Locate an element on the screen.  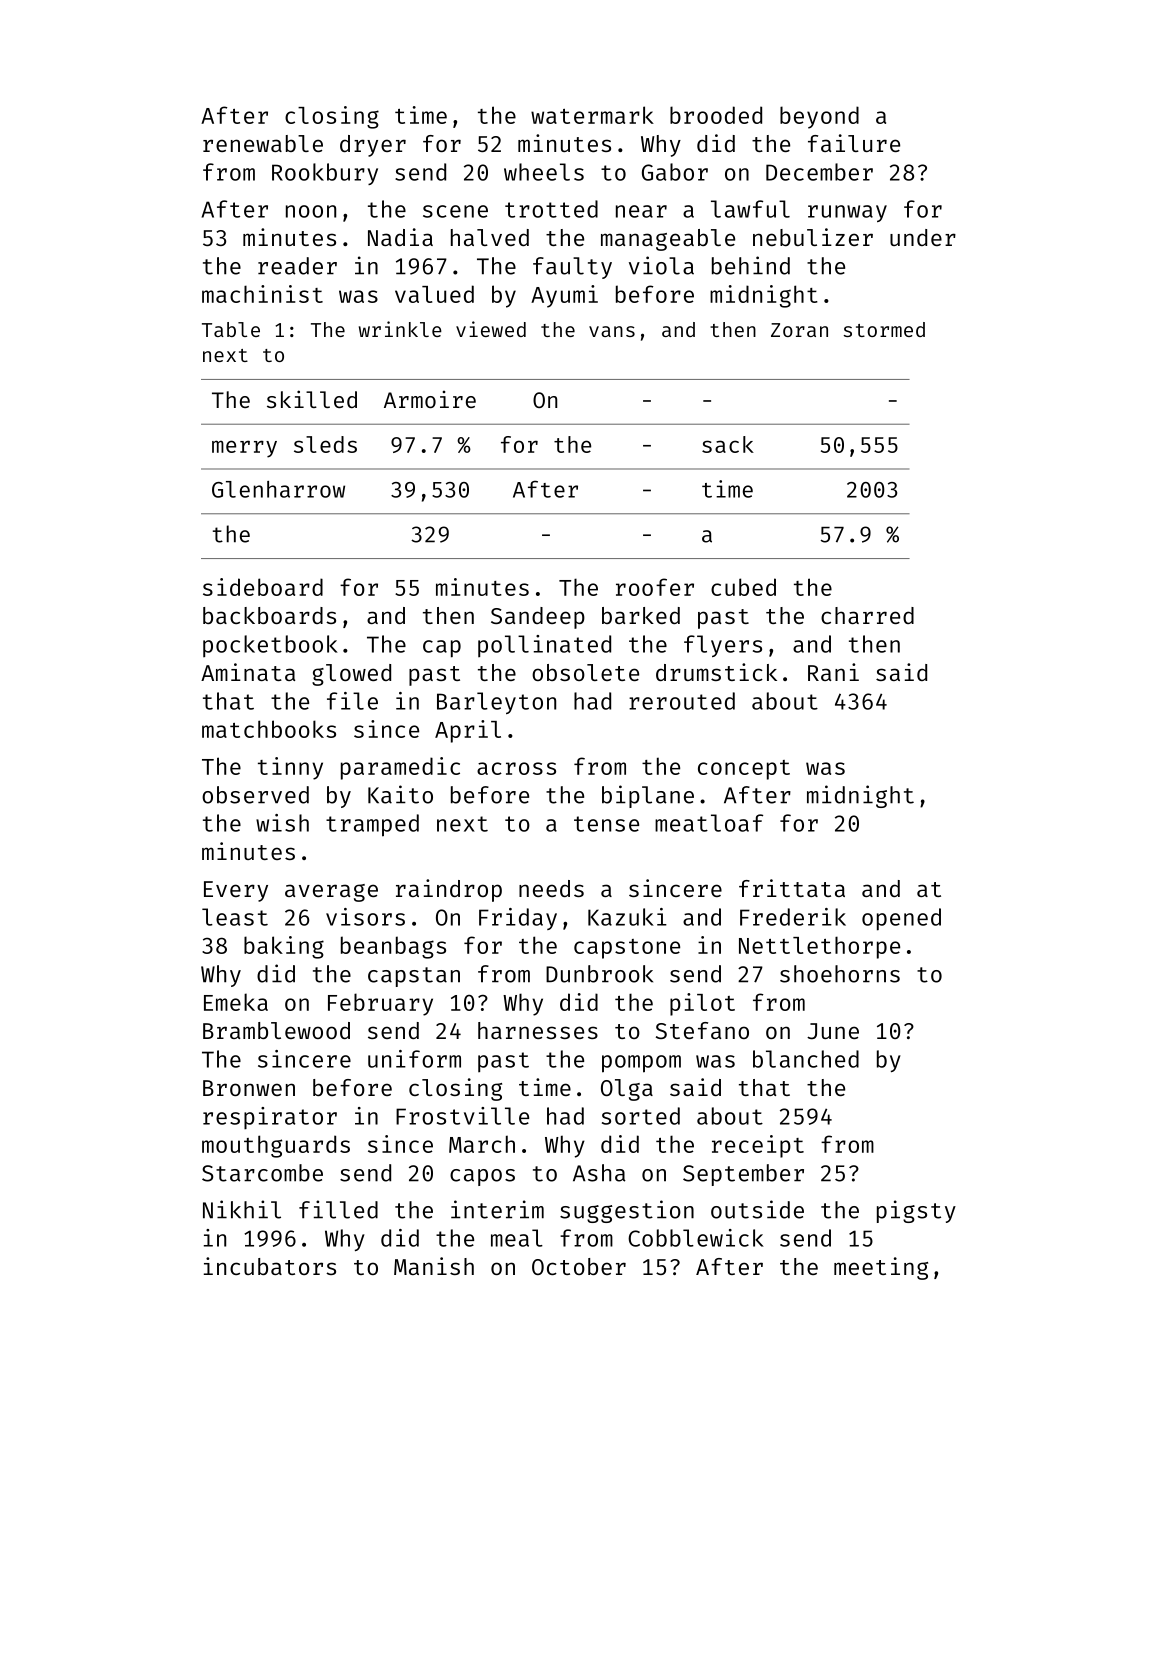
Manish is located at coordinates (434, 1266).
